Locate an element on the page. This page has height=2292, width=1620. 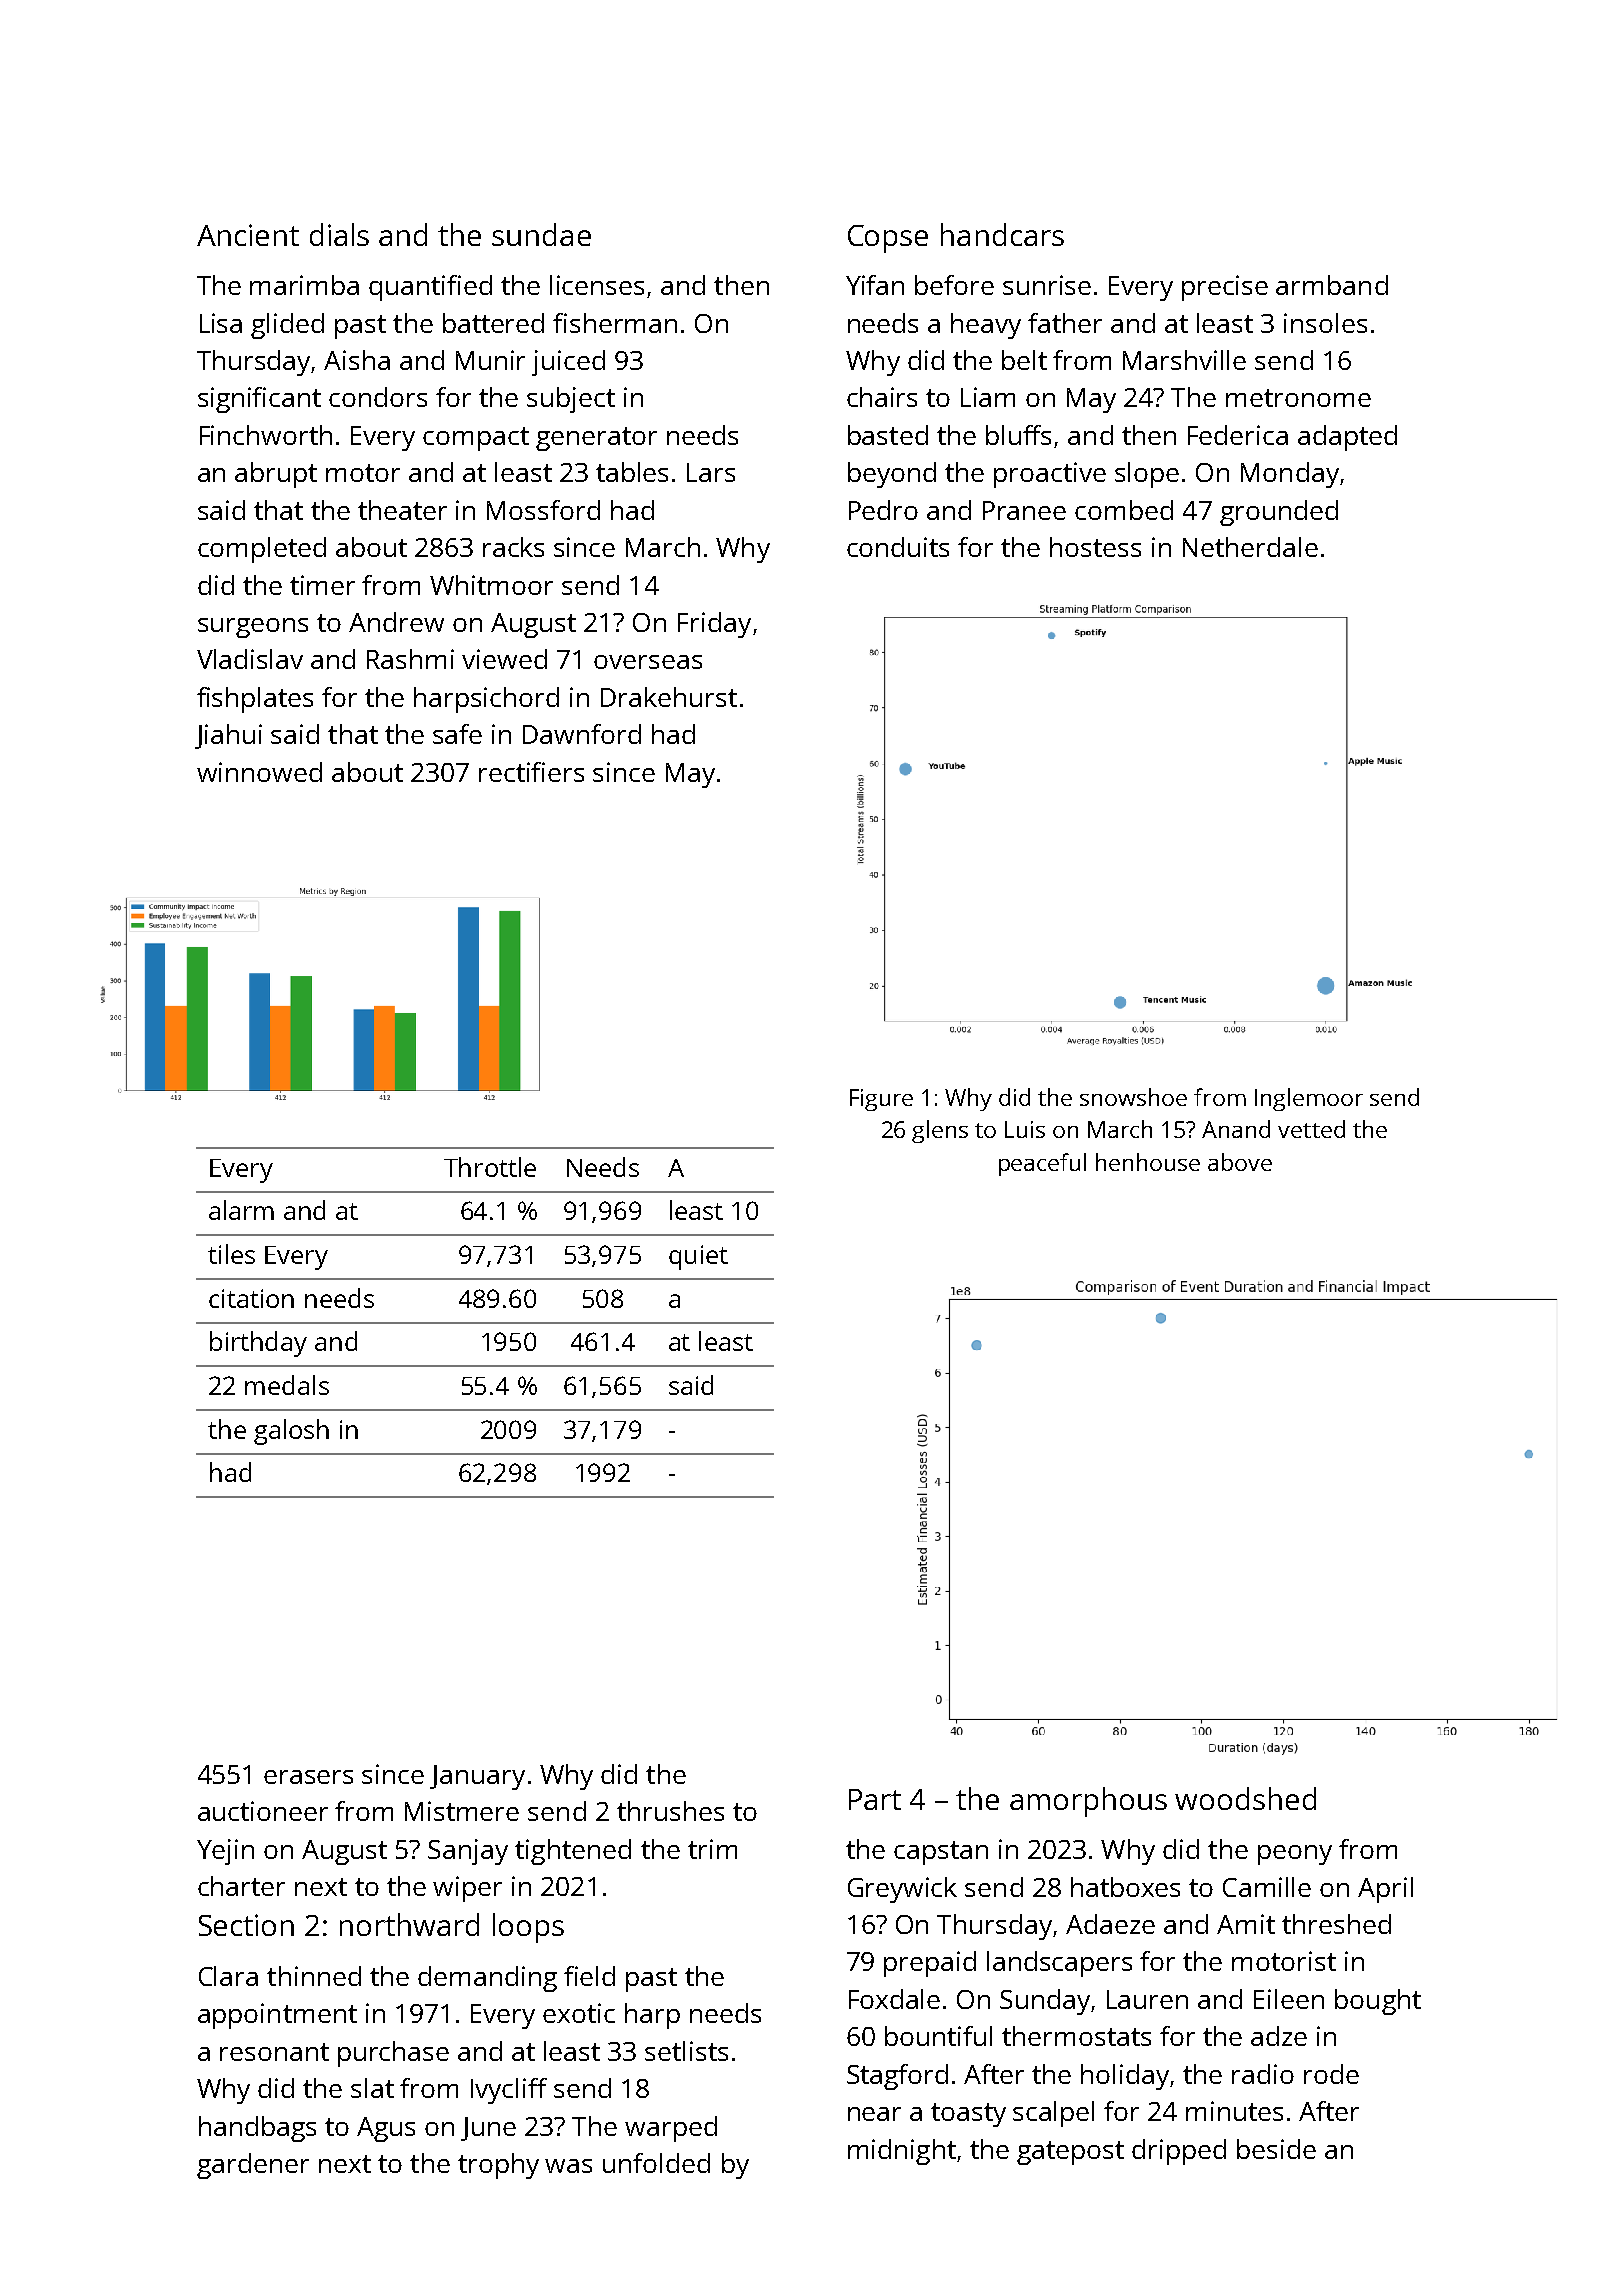
henhouse is located at coordinates (1148, 1162).
